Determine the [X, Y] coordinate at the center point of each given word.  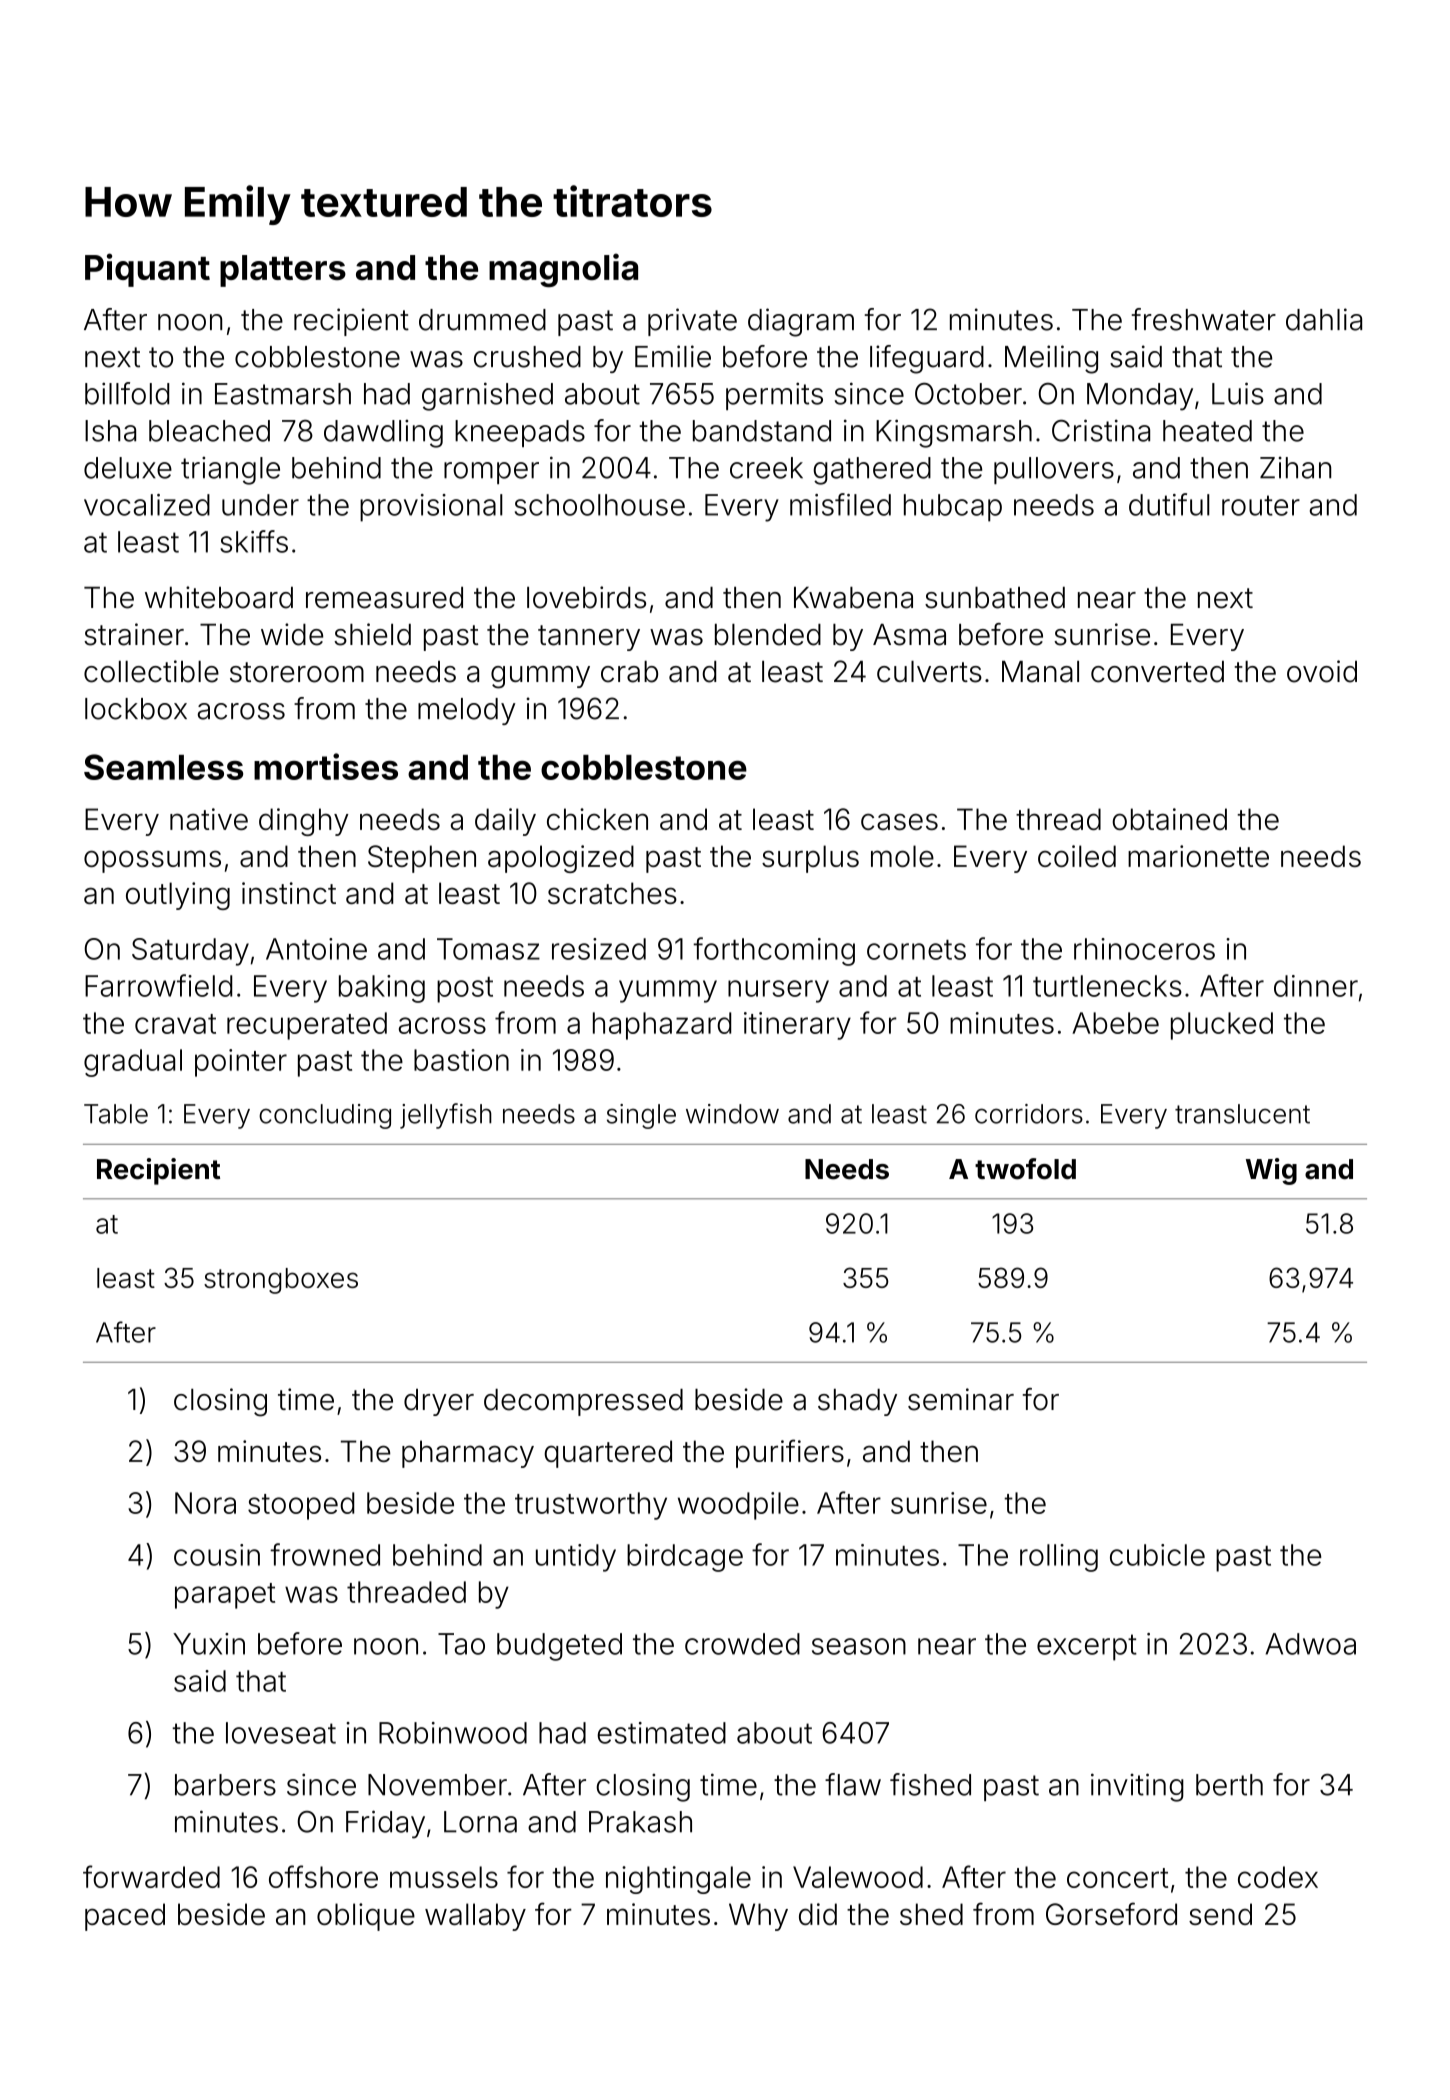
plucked [1222, 1026]
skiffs [254, 541]
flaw [853, 1784]
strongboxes [281, 1281]
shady [857, 1402]
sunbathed [995, 598]
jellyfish [446, 1116]
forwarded [151, 1876]
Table [116, 1114]
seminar [961, 1399]
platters [283, 271]
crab [629, 672]
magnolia [563, 270]
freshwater [1204, 319]
